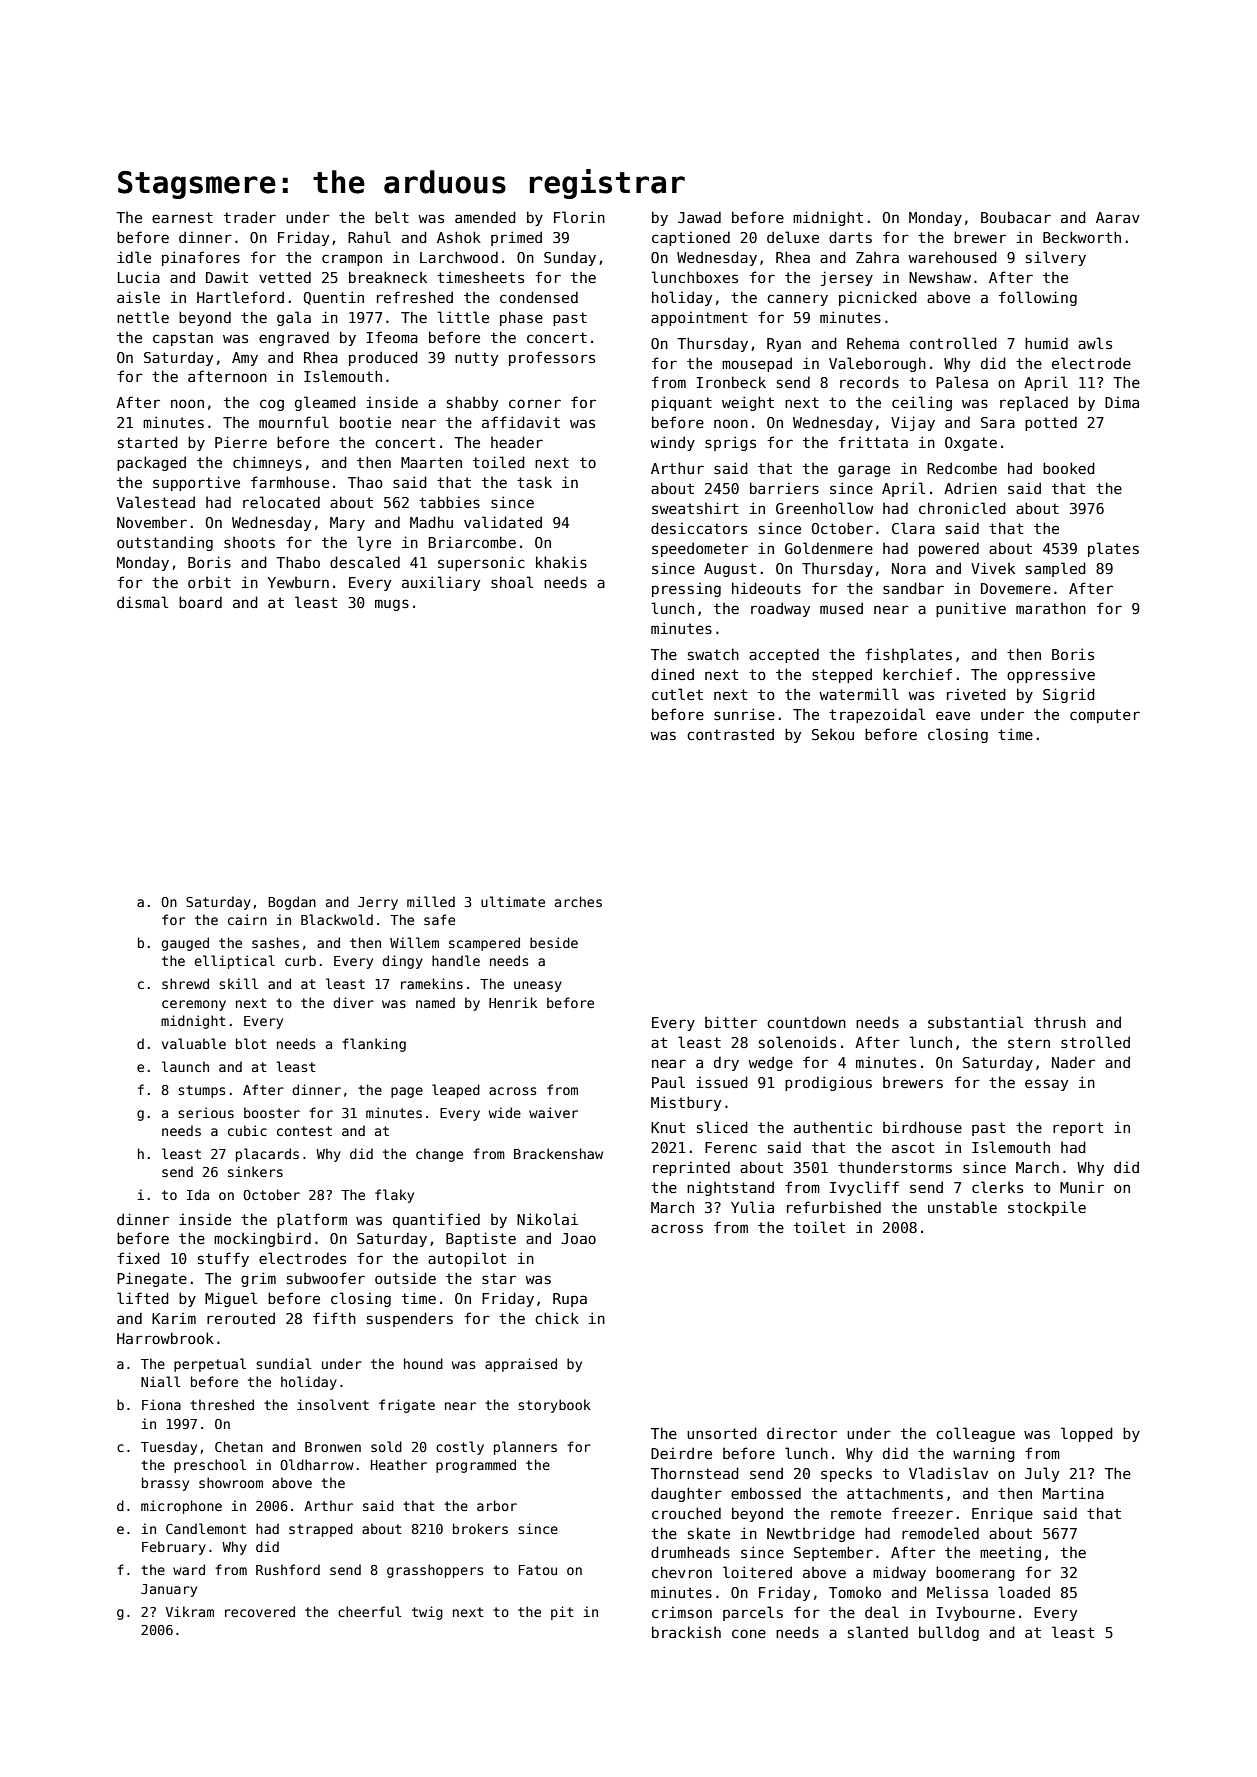 This screenshot has width=1257, height=1777. I want to click on bulldog, so click(949, 1633).
